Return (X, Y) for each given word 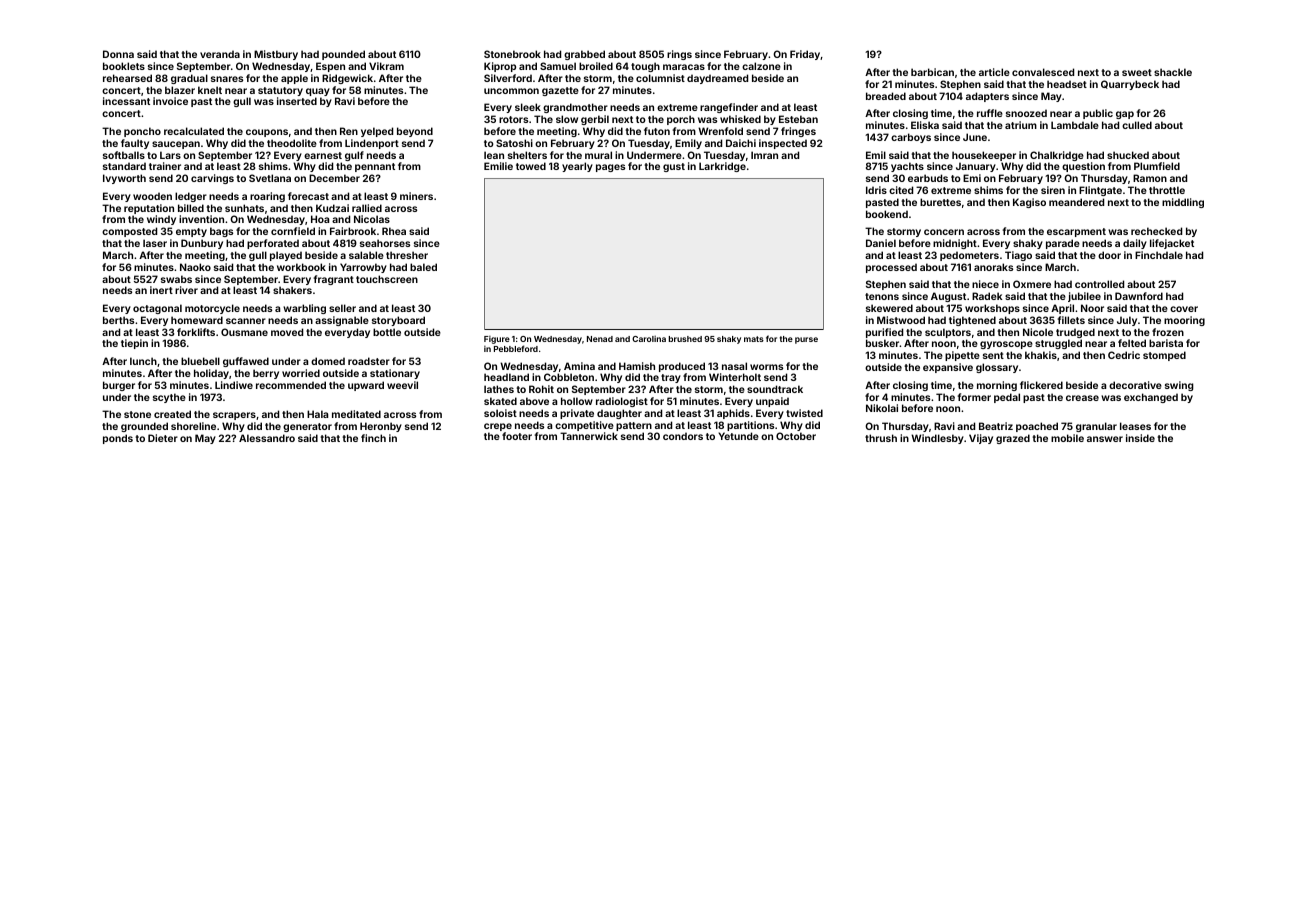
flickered (1041, 385)
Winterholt (735, 377)
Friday (805, 55)
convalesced (1043, 72)
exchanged (1151, 398)
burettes (940, 202)
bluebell (200, 361)
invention (201, 219)
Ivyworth (124, 179)
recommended (291, 385)
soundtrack (775, 389)
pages (610, 168)
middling (1183, 203)
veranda (220, 54)
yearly (577, 167)
